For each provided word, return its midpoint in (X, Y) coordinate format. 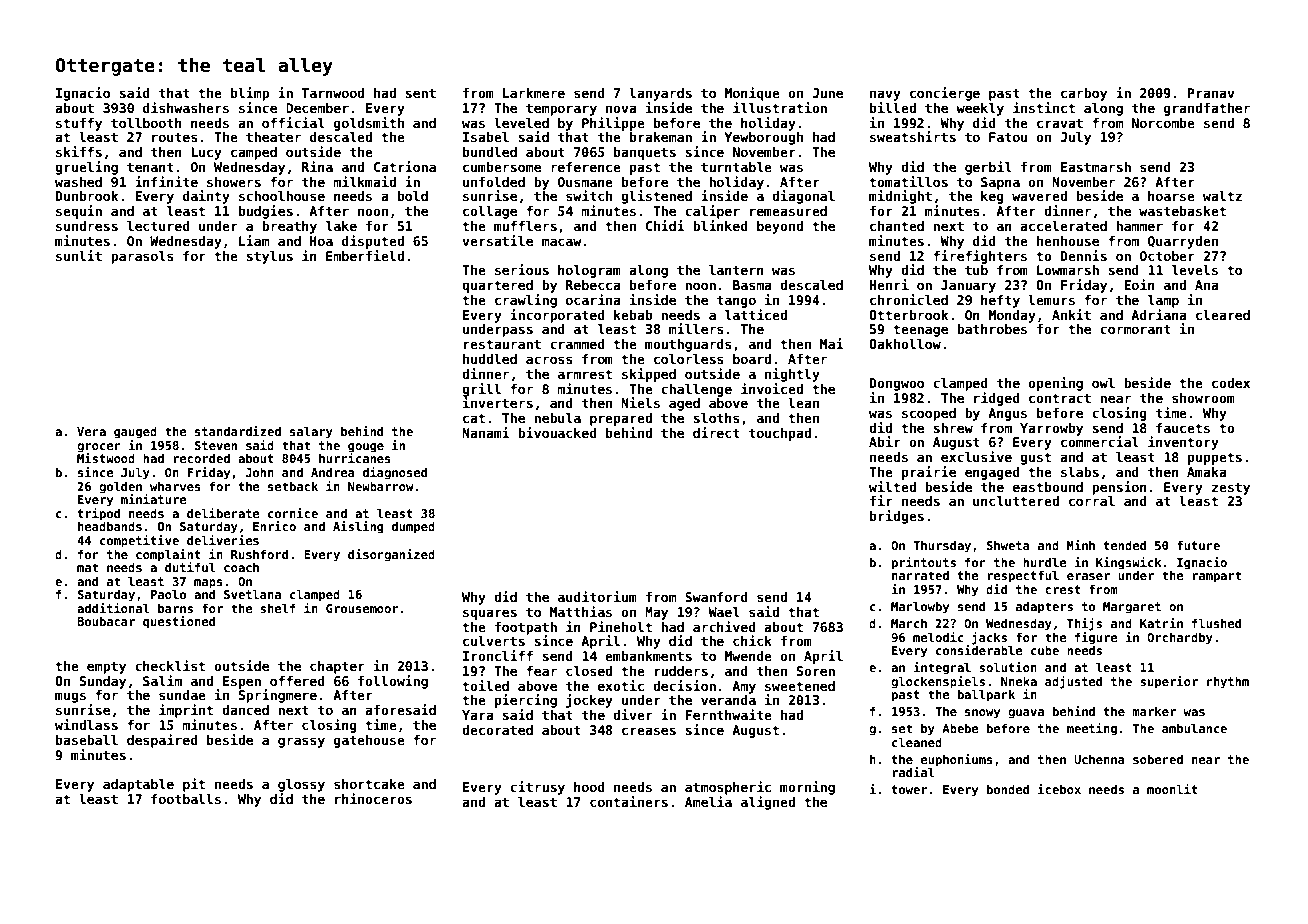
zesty (1231, 488)
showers (234, 182)
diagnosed (395, 473)
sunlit (79, 255)
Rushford (259, 554)
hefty (1000, 301)
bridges (897, 517)
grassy (301, 742)
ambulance (1194, 728)
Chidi (665, 225)
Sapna (1000, 183)
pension (1119, 488)
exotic (621, 685)
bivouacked (557, 432)
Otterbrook (908, 315)
